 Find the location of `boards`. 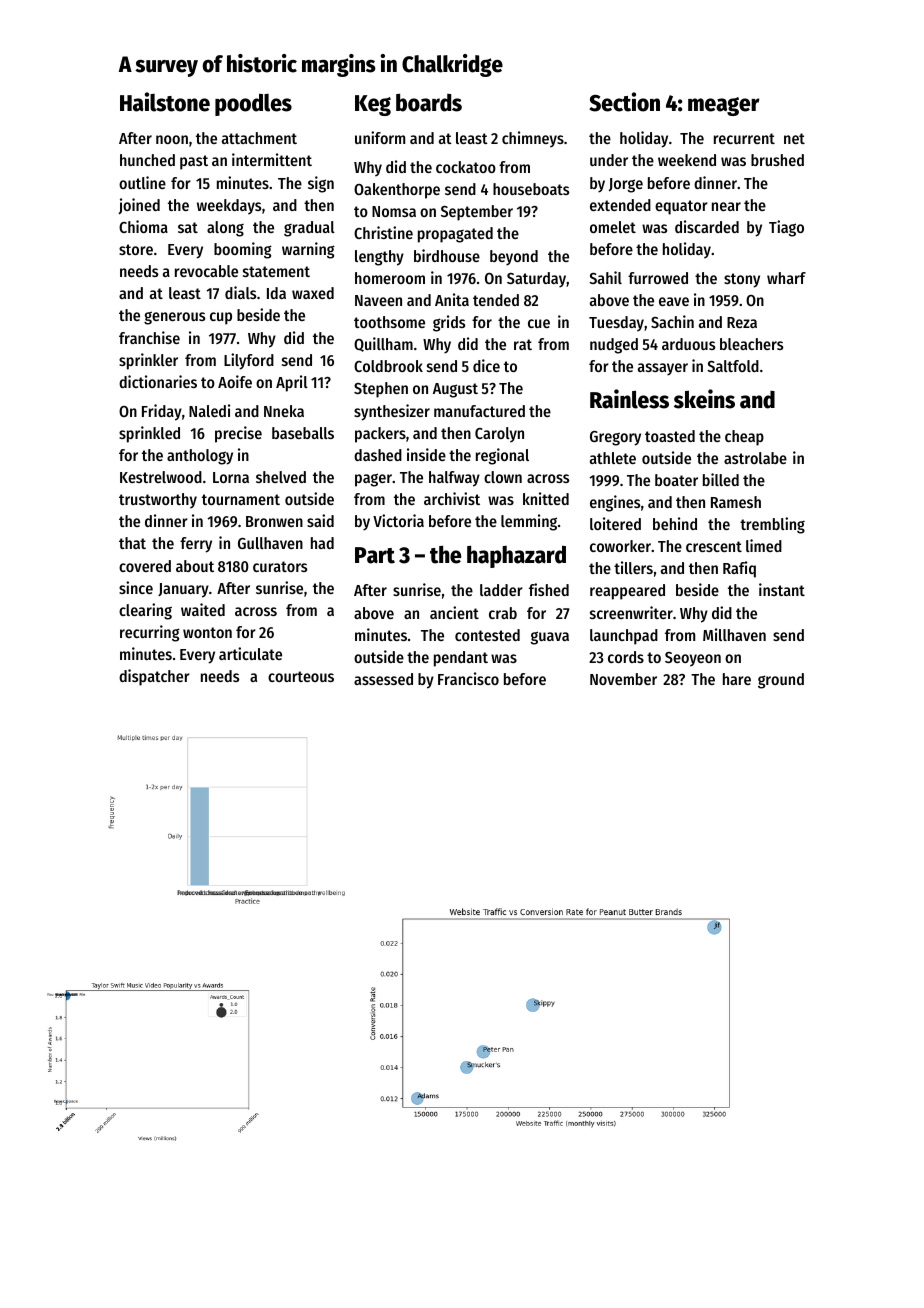

boards is located at coordinates (429, 102).
